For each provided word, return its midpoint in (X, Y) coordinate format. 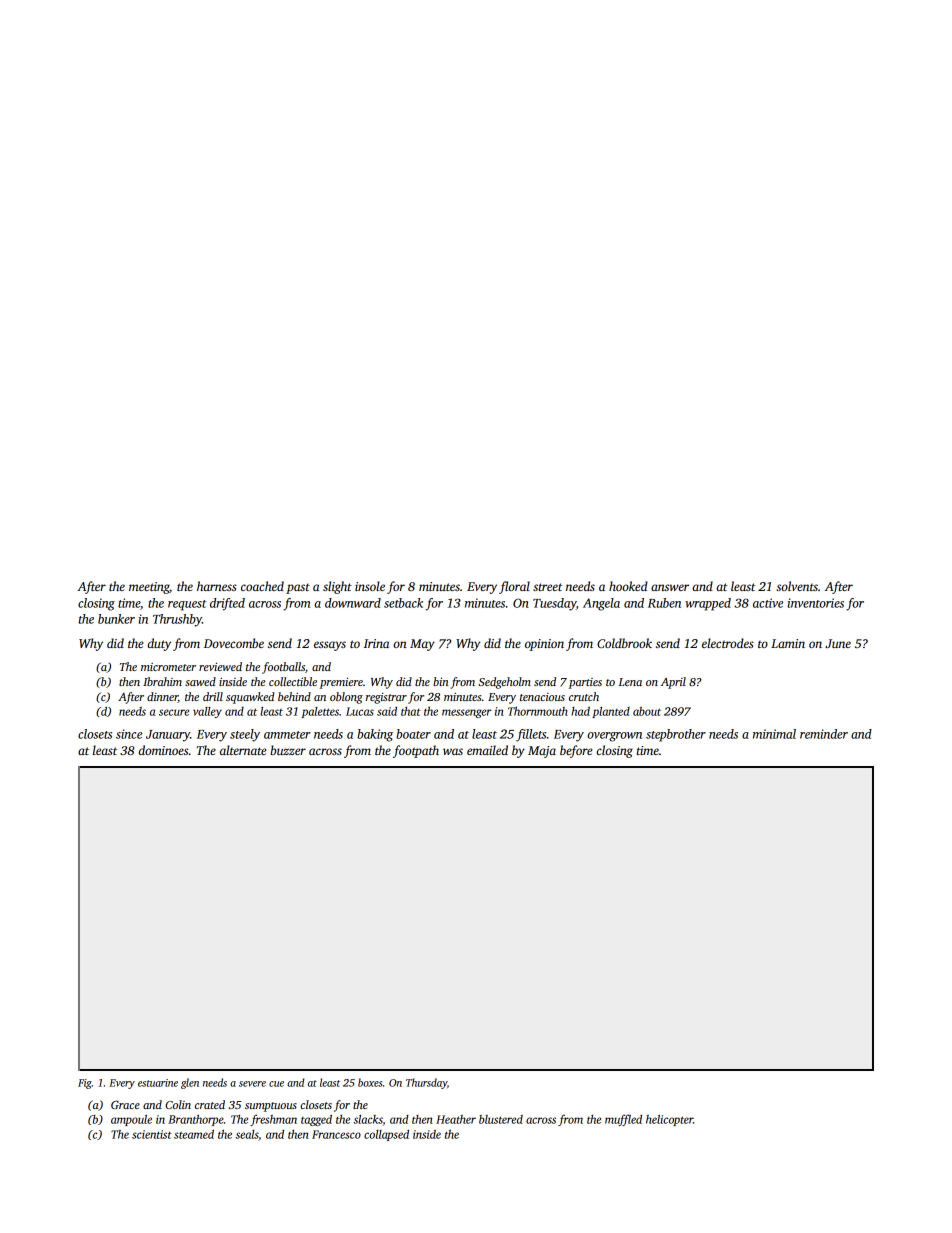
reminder (824, 734)
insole (370, 586)
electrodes (728, 643)
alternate (243, 750)
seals (247, 1135)
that (411, 711)
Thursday (426, 1083)
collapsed (386, 1135)
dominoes (163, 750)
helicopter (669, 1120)
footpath (416, 751)
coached (262, 586)
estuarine (158, 1083)
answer (670, 587)
